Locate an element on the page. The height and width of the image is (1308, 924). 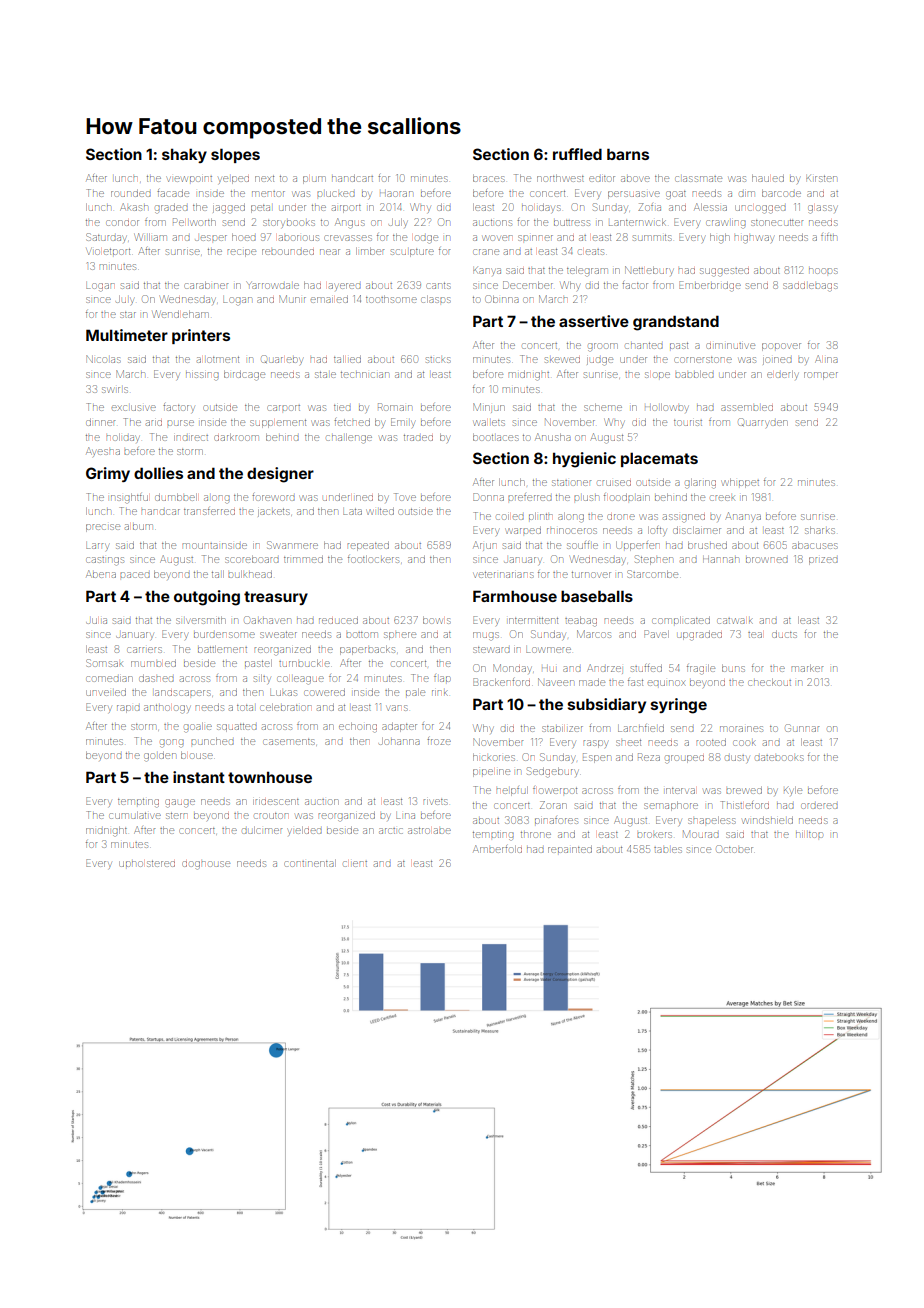
barns is located at coordinates (628, 154).
